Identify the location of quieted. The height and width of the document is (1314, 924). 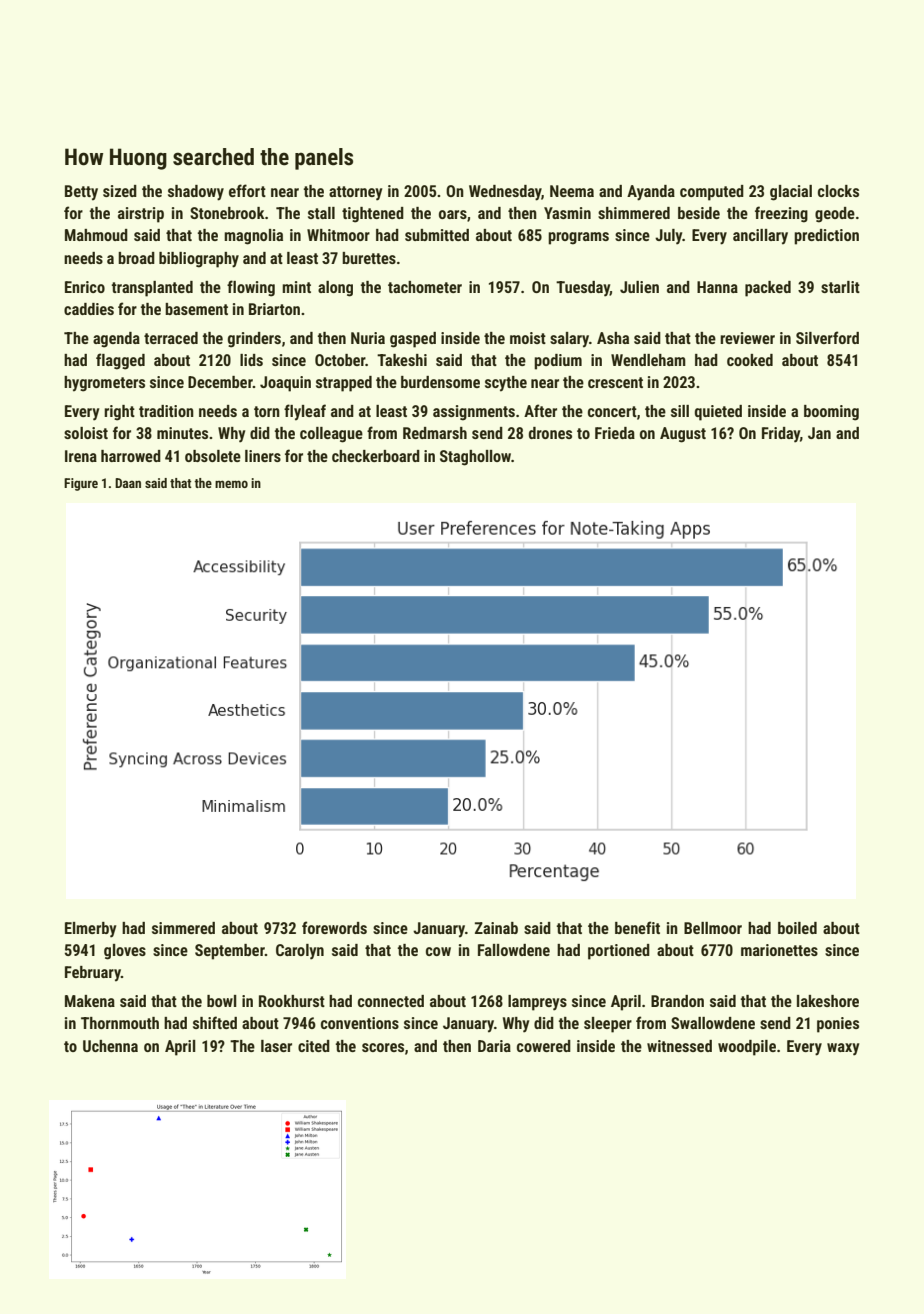
(718, 413).
